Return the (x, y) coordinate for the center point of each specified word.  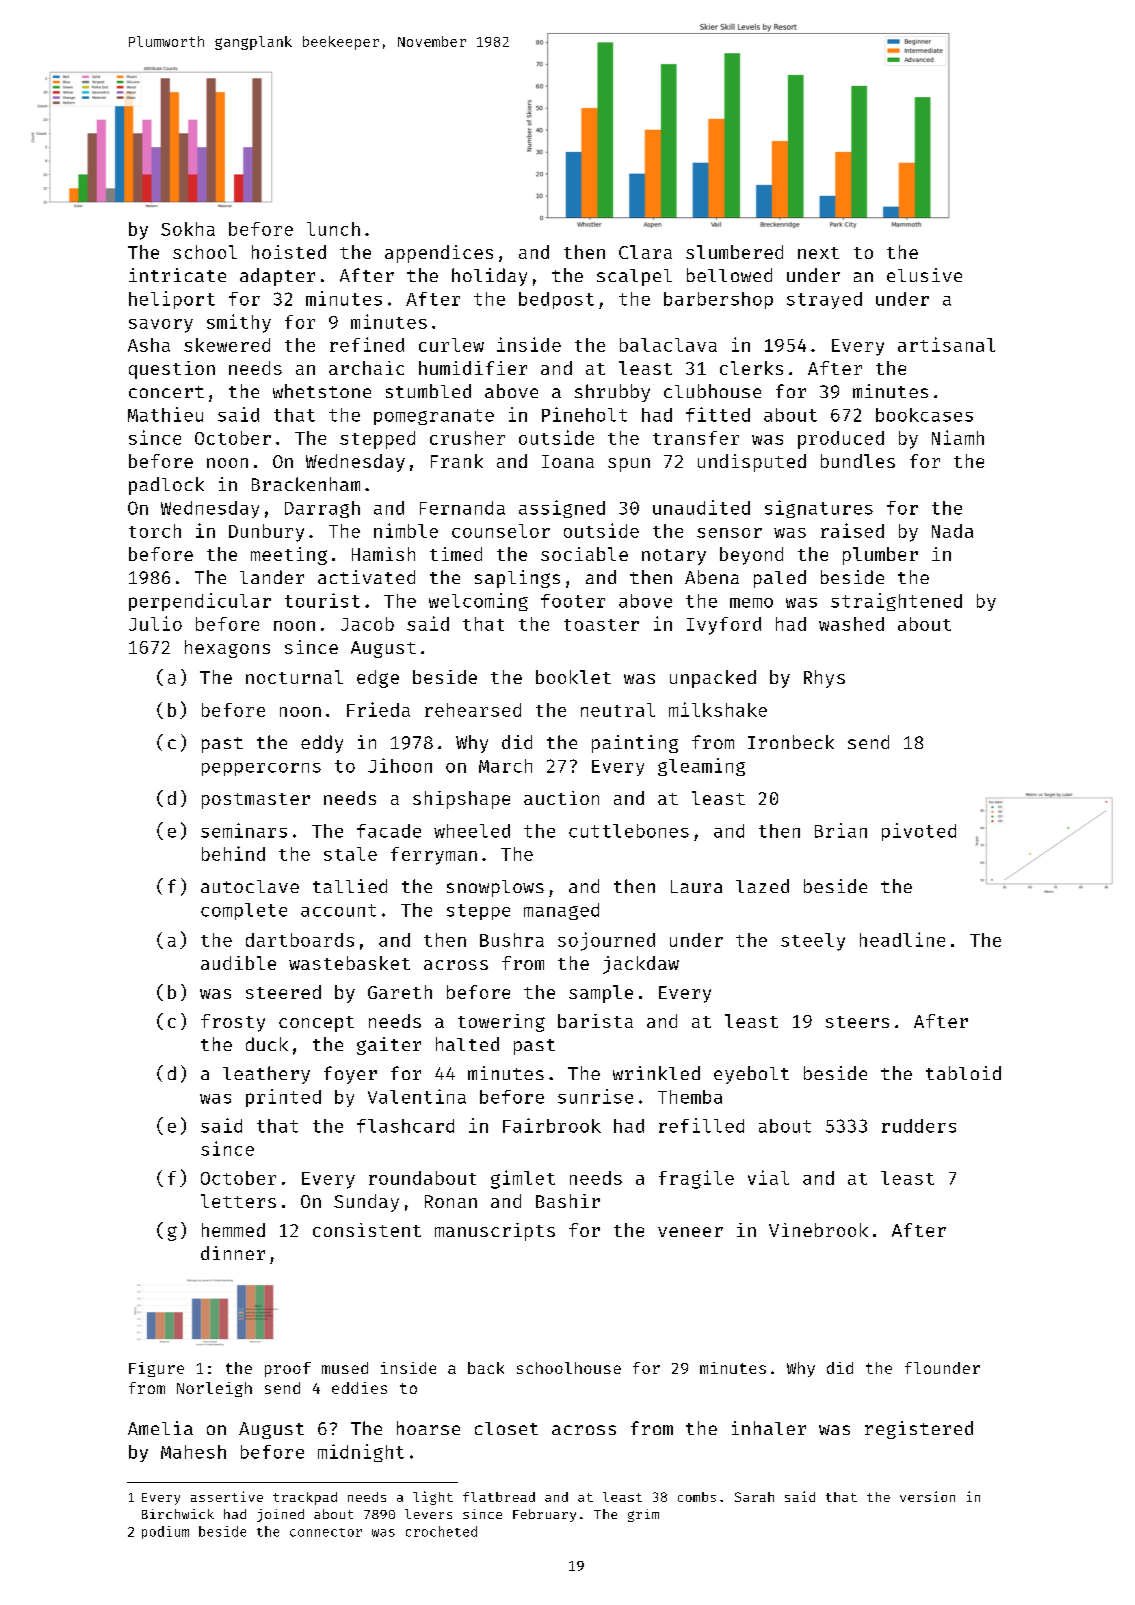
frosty (233, 1023)
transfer (696, 438)
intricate (177, 275)
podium (165, 1532)
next (818, 253)
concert (166, 392)
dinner (233, 1253)
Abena (712, 577)
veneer (690, 1232)
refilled (701, 1125)
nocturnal (294, 677)
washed (851, 624)
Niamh (958, 437)
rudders (919, 1126)
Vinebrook (818, 1230)
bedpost (556, 300)
